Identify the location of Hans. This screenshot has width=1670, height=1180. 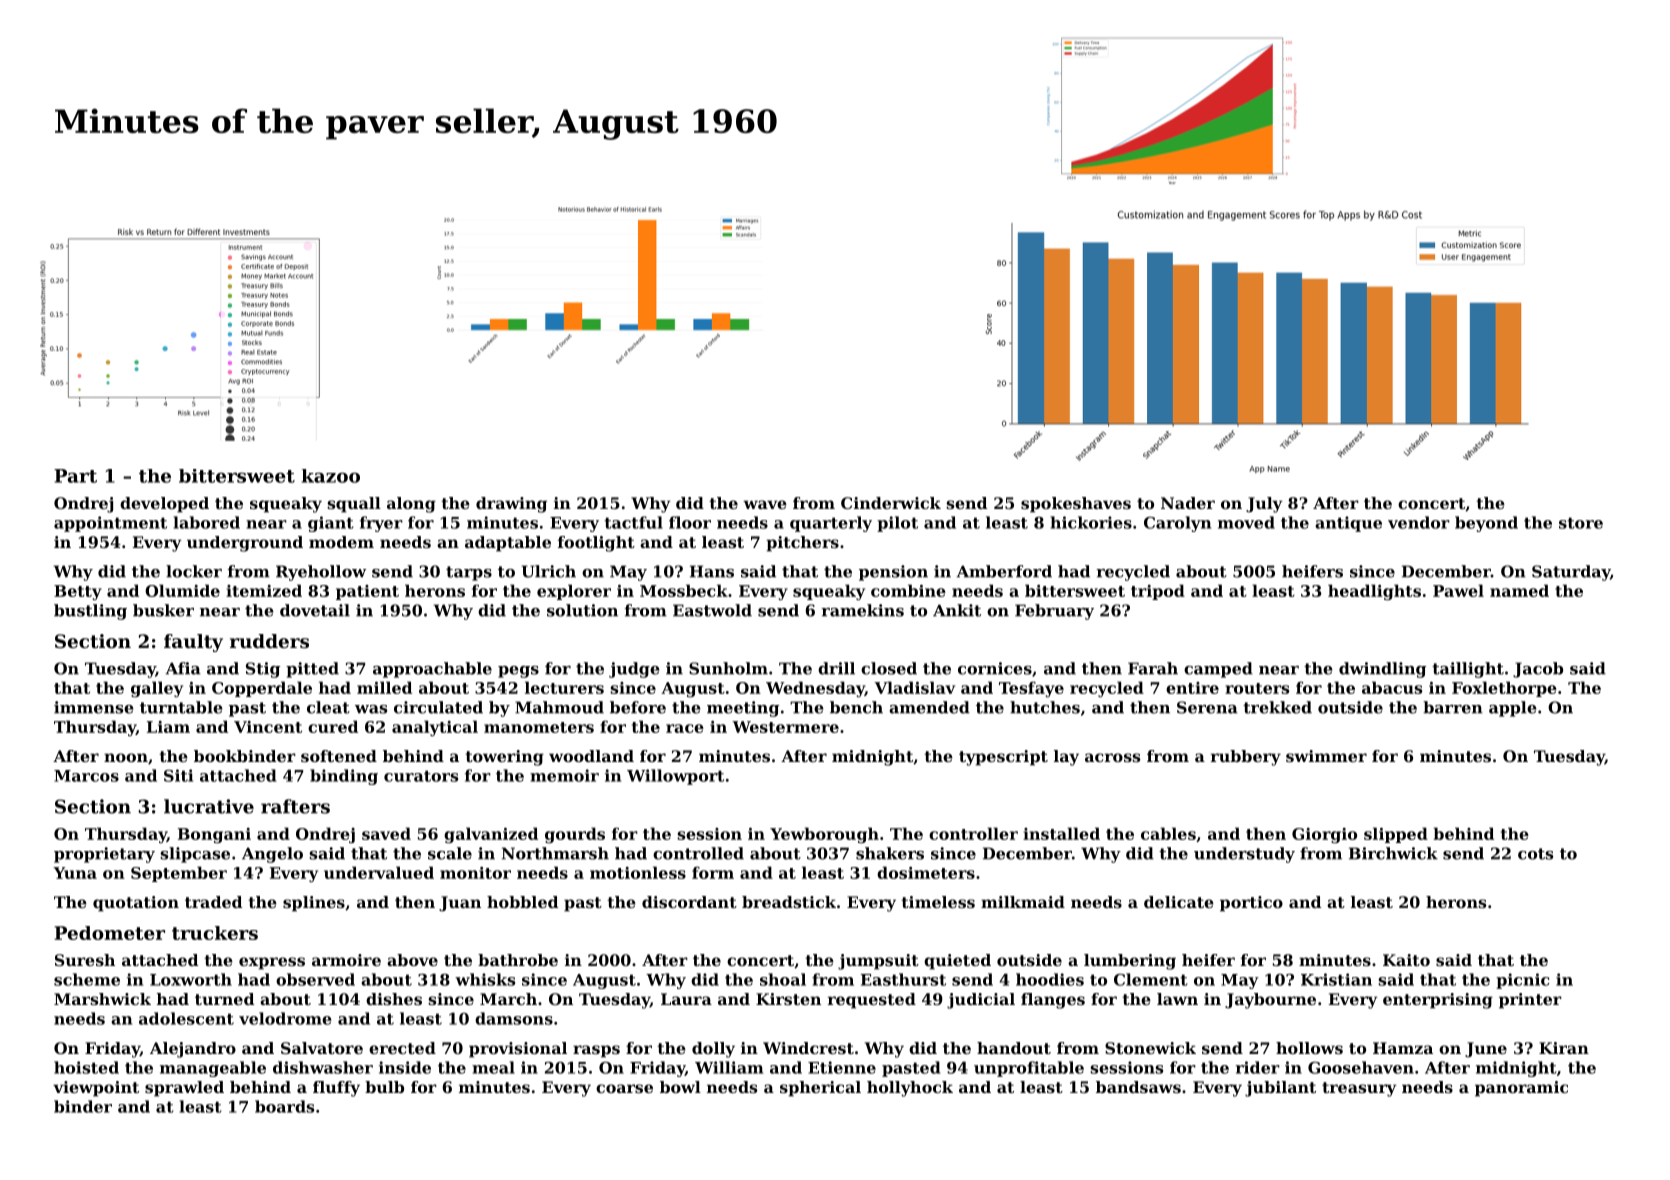
(712, 571).
